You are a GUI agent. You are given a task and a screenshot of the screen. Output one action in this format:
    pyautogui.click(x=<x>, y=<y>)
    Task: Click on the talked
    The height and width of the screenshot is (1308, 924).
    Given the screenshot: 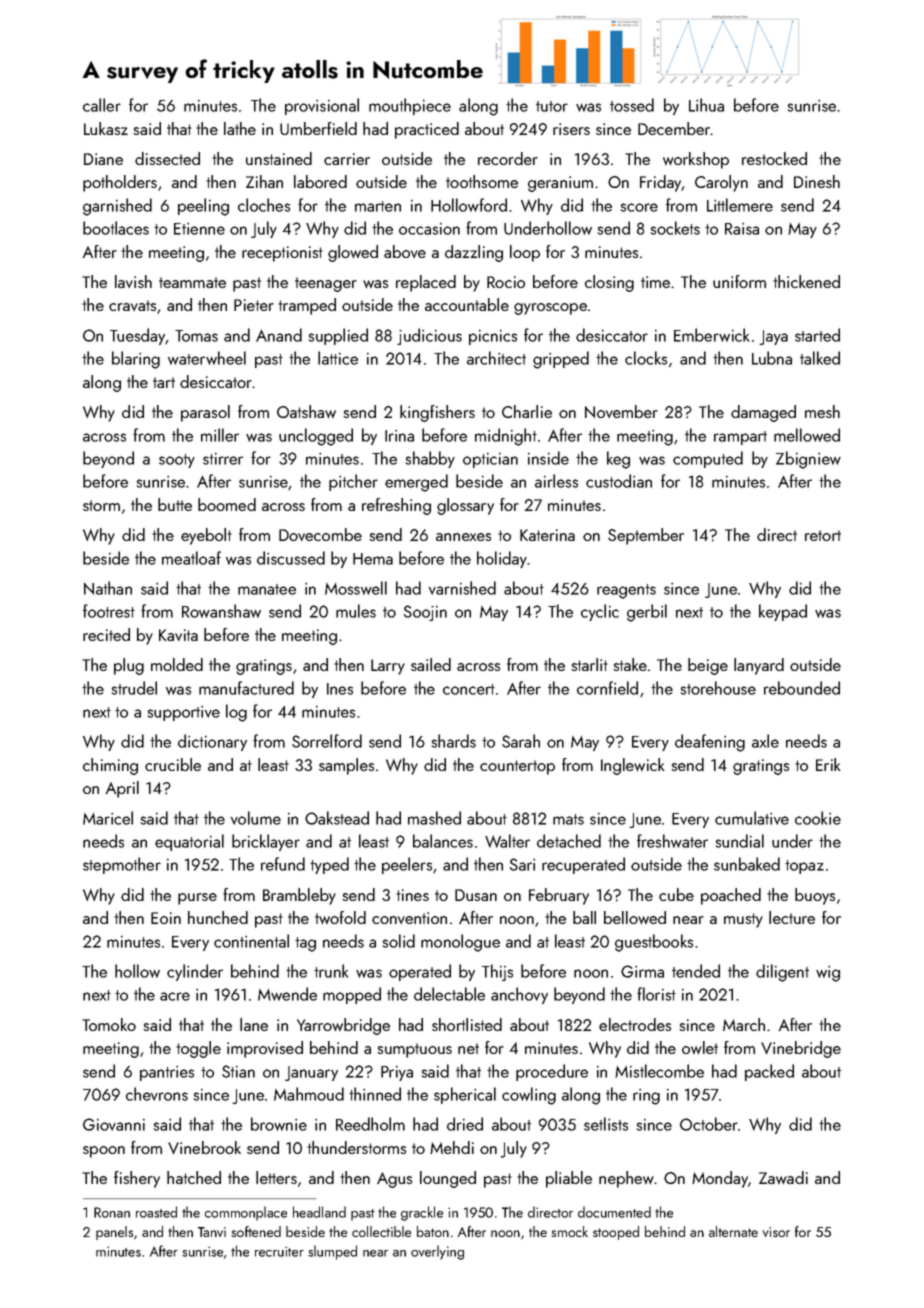 What is the action you would take?
    pyautogui.click(x=820, y=358)
